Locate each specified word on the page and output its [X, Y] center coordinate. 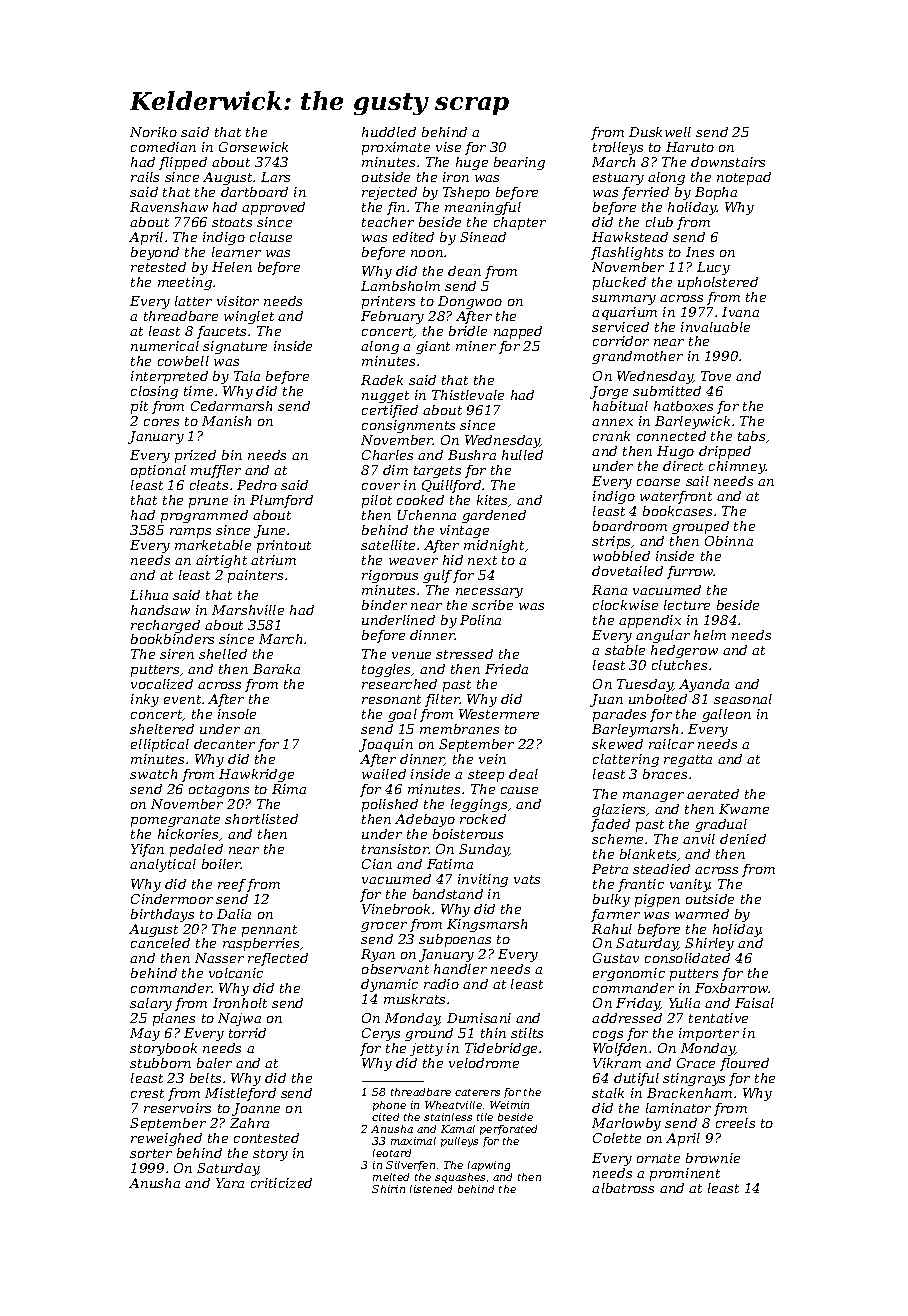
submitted [667, 391]
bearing [519, 163]
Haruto [690, 147]
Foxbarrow [732, 988]
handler [460, 969]
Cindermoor [172, 899]
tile [485, 1117]
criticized [281, 1183]
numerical [165, 346]
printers [388, 302]
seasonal [743, 699]
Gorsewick [253, 147]
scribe [492, 605]
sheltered [162, 729]
